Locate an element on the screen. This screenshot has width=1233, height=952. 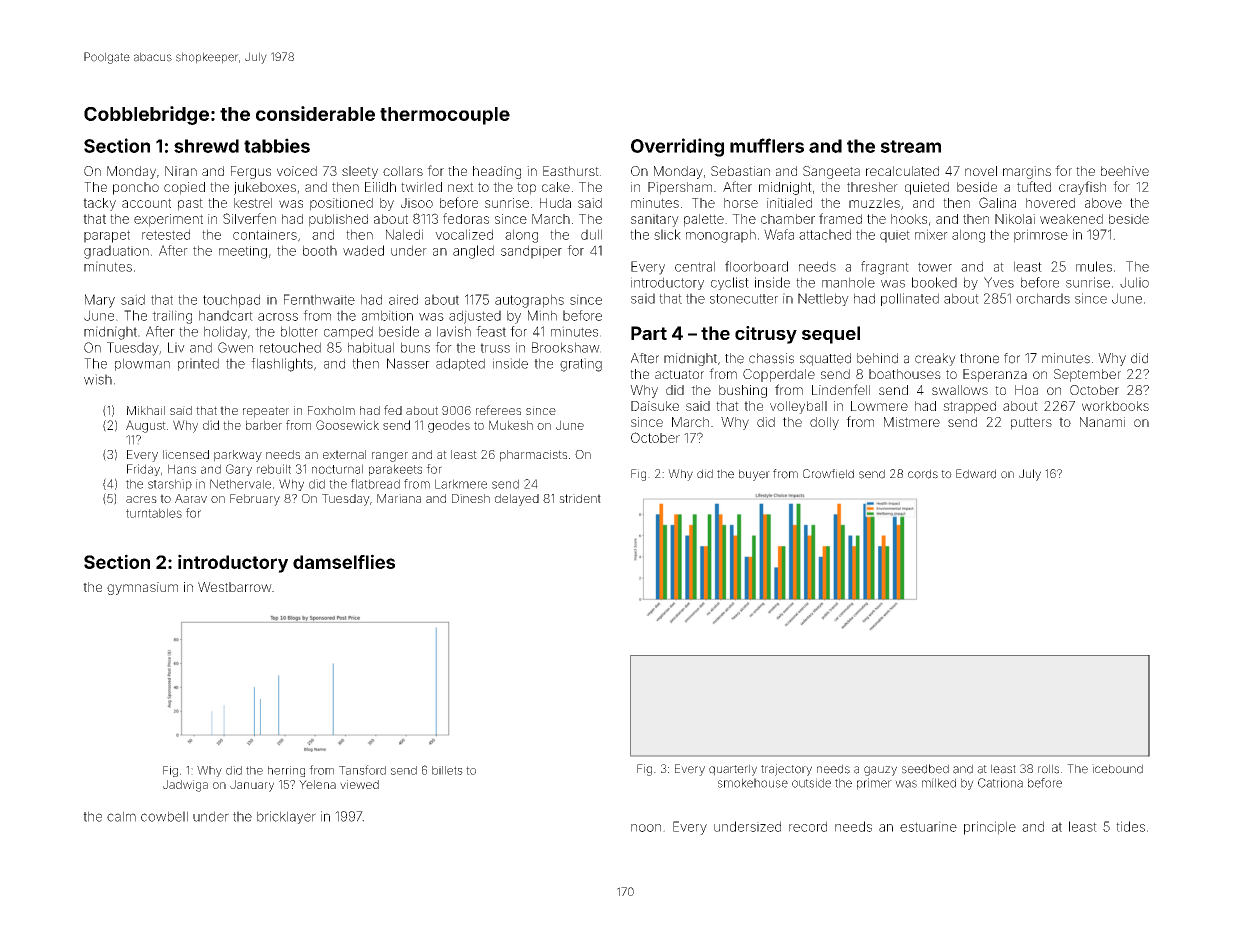
Edward is located at coordinates (976, 474).
